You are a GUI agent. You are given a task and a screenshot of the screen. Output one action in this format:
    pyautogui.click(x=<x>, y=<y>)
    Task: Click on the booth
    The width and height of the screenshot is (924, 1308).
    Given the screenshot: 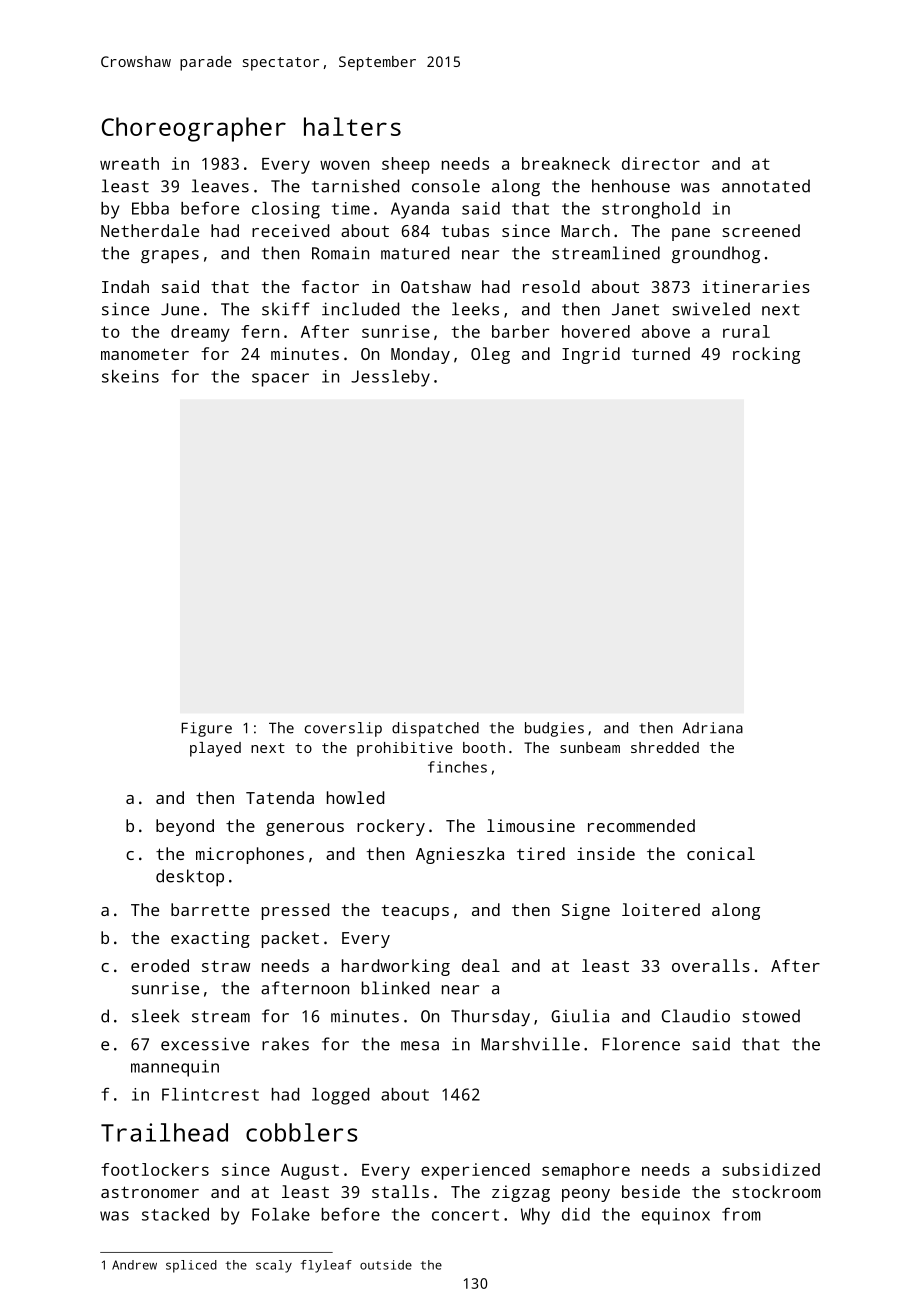 What is the action you would take?
    pyautogui.click(x=484, y=747)
